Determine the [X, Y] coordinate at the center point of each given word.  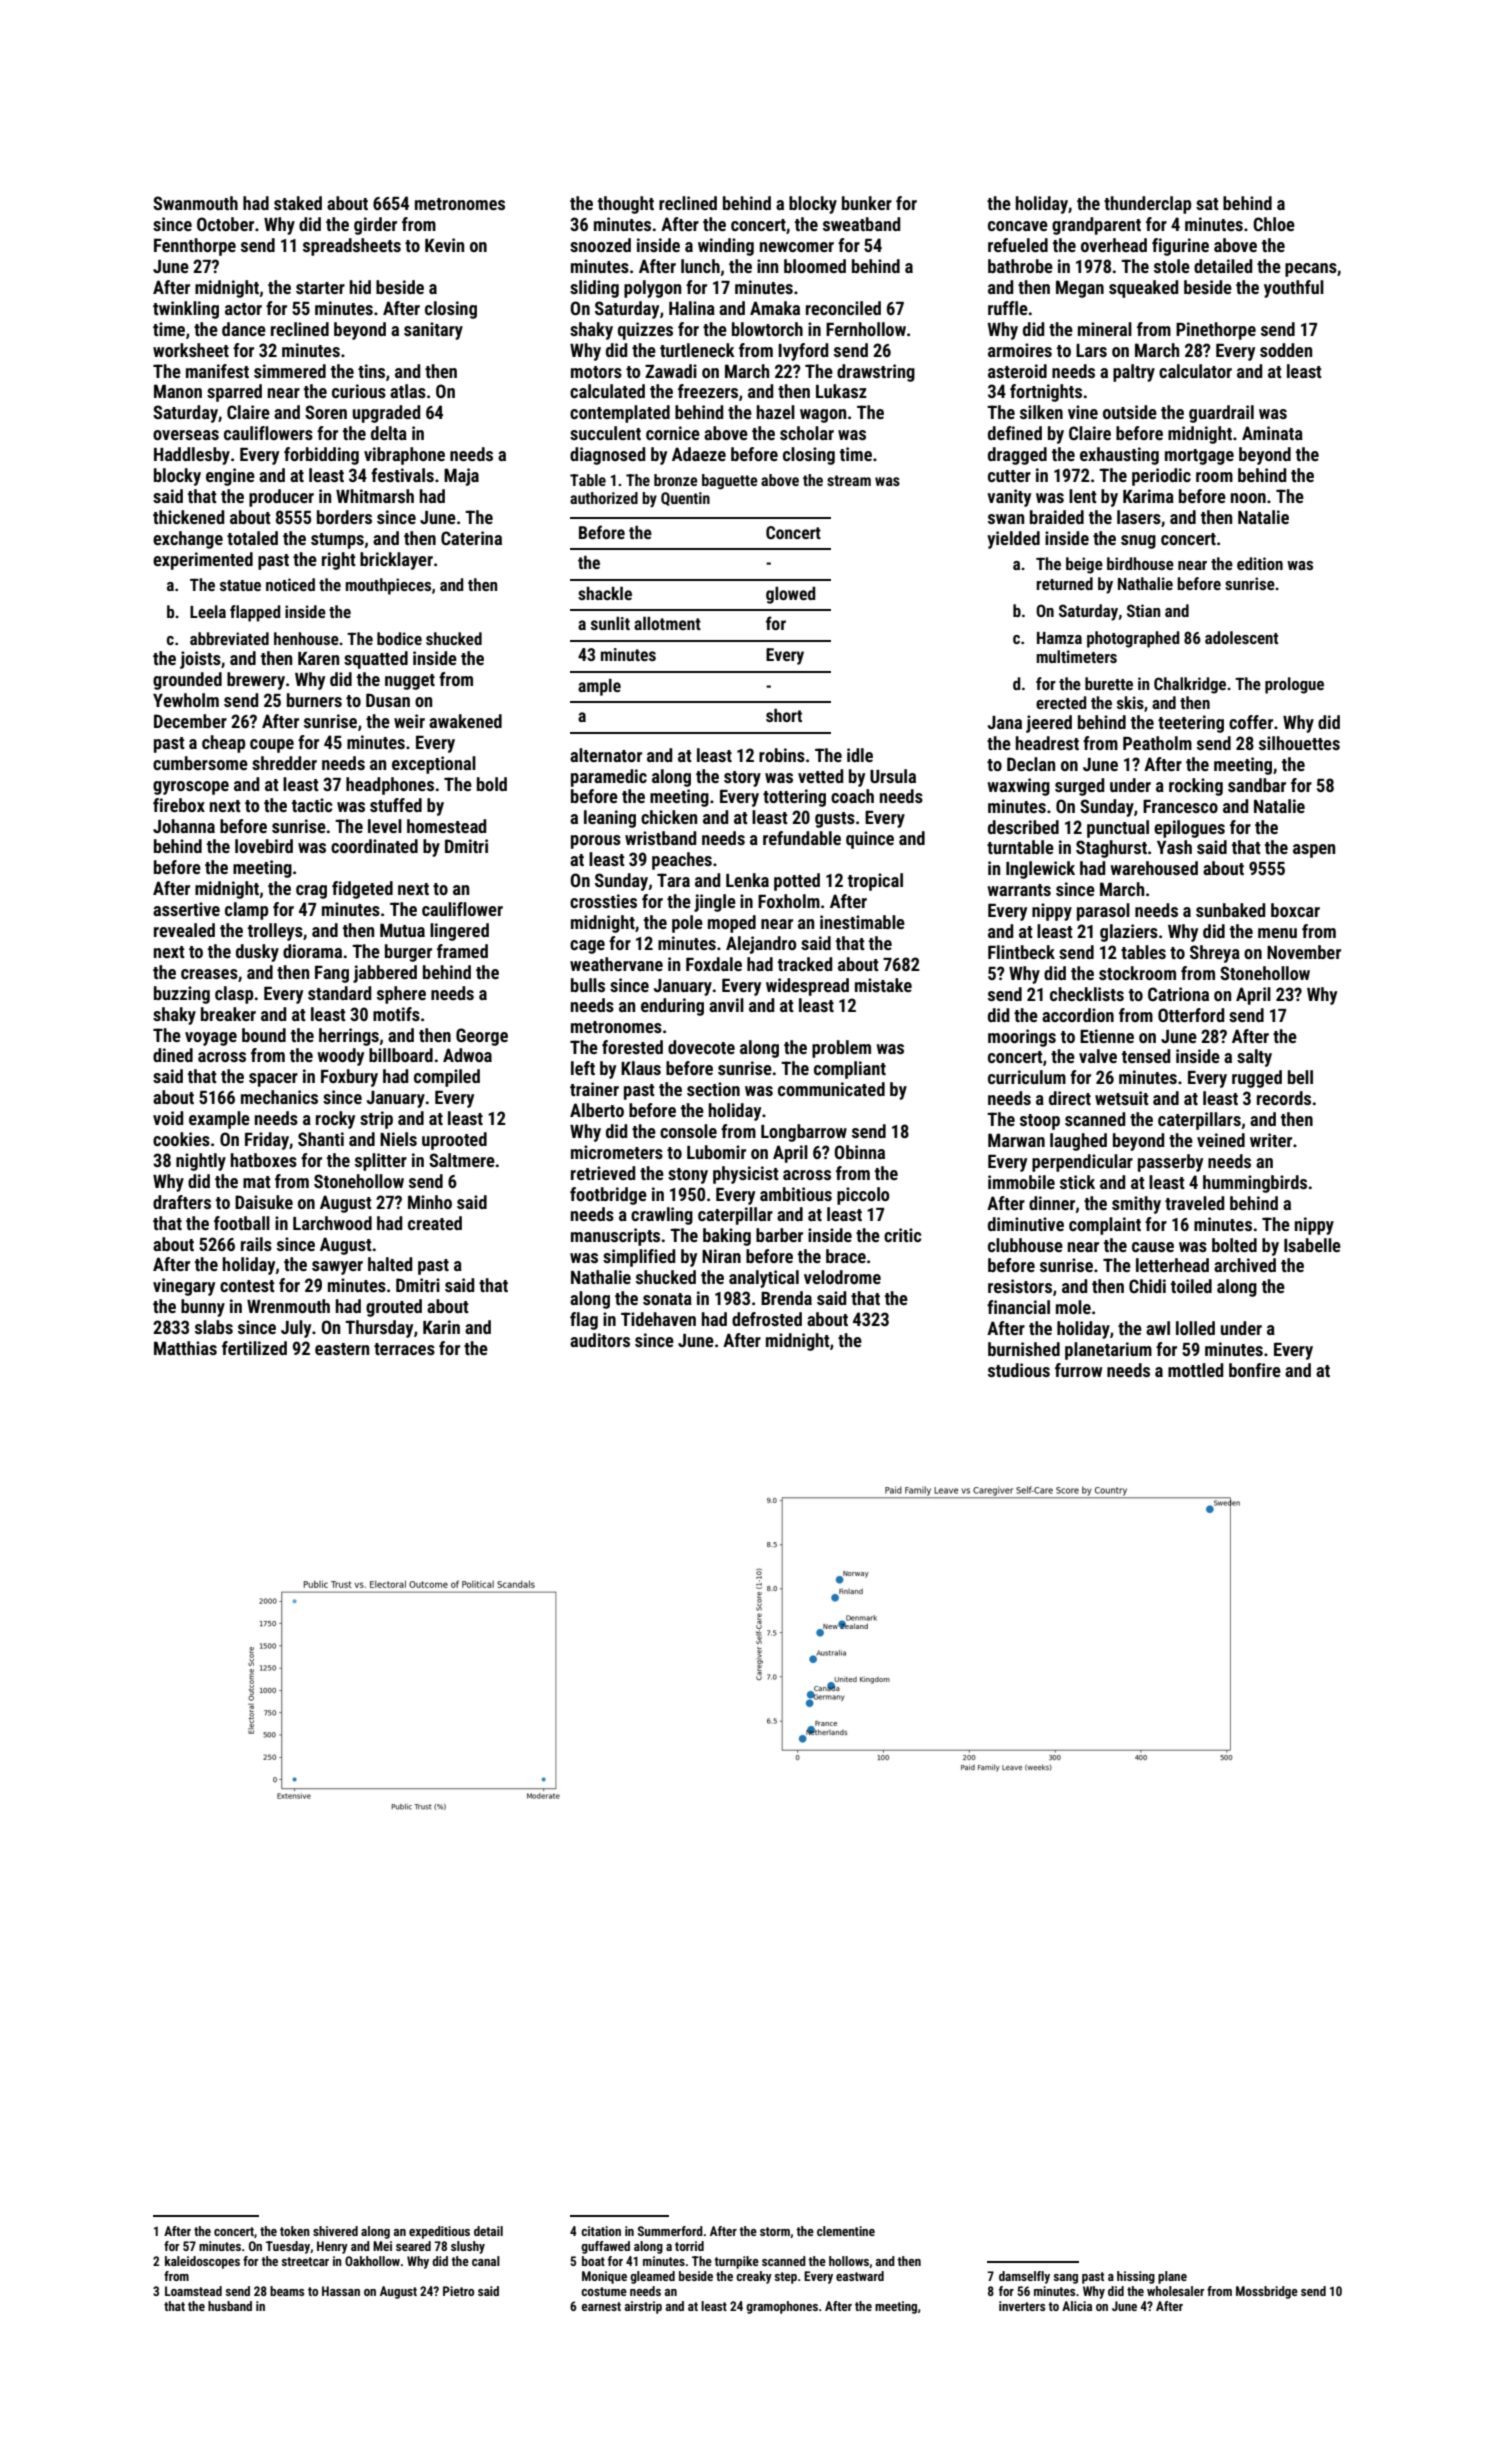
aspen [1314, 851]
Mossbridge [1267, 2292]
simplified [639, 1258]
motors [596, 372]
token [295, 2231]
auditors [600, 1340]
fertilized [254, 1348]
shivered [335, 2231]
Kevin [444, 245]
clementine [846, 2231]
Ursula [893, 776]
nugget [410, 682]
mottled [1195, 1370]
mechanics [279, 1097]
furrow [1078, 1370]
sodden [1286, 350]
